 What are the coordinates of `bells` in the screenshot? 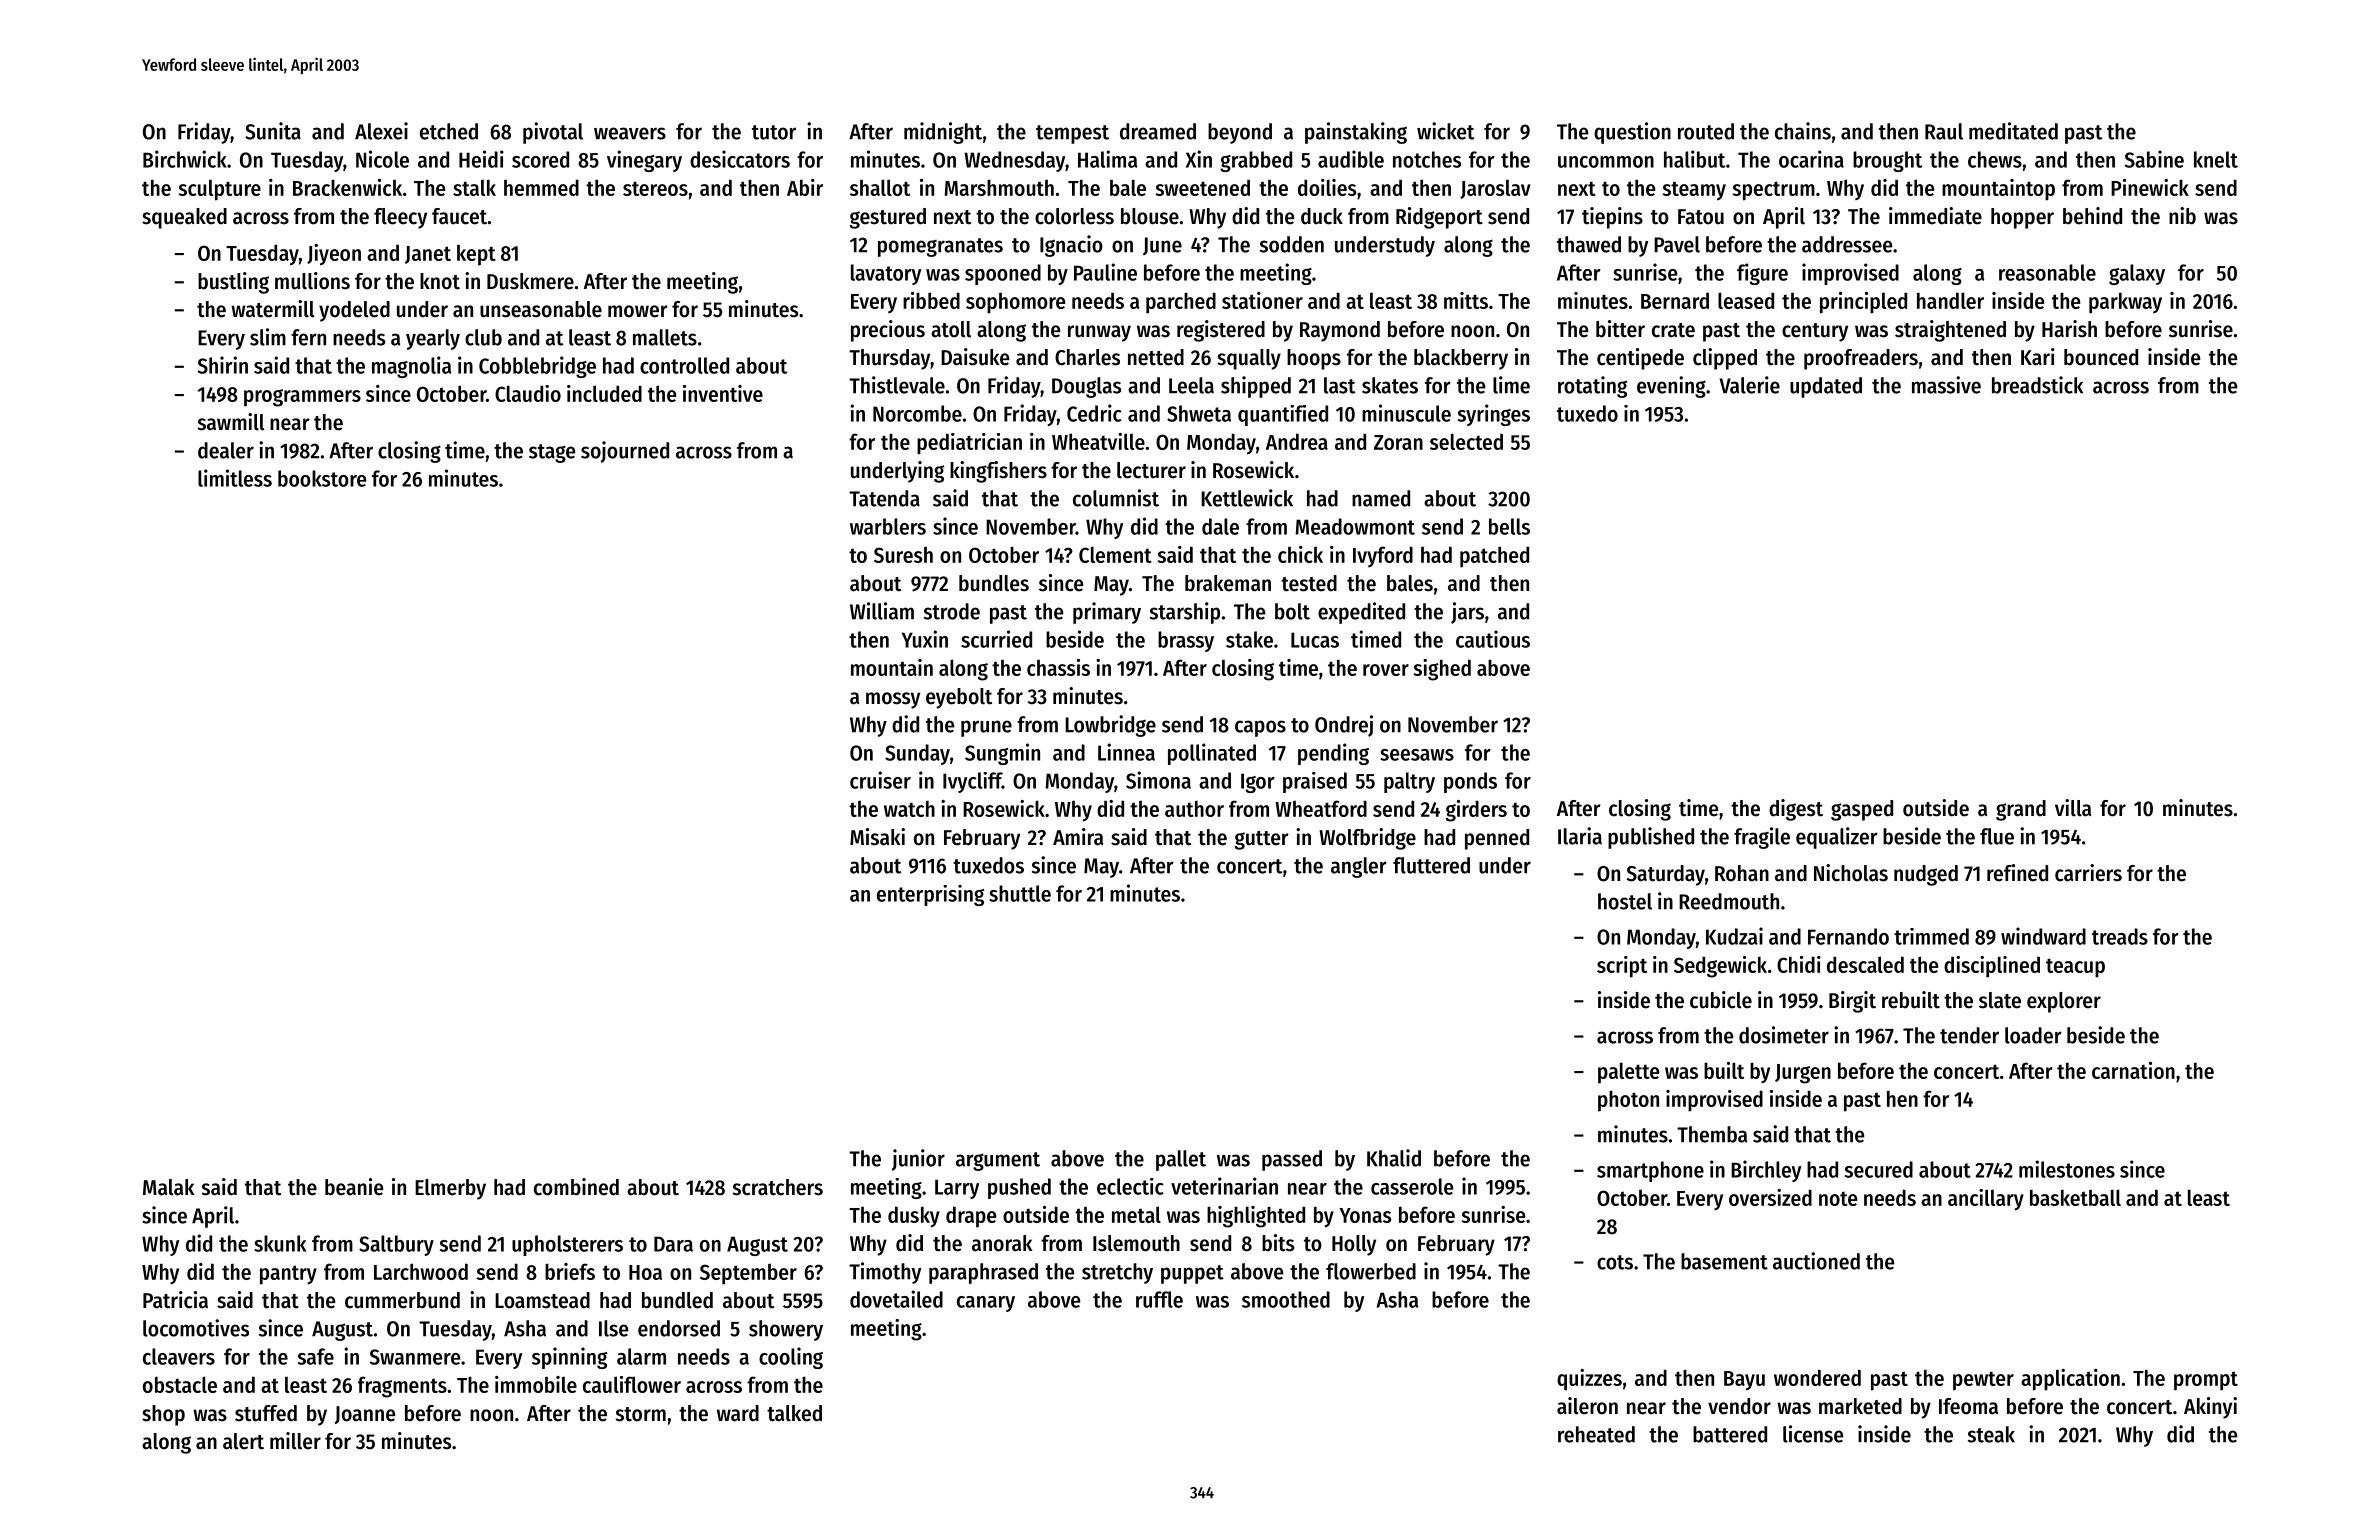 It's located at (1509, 526).
